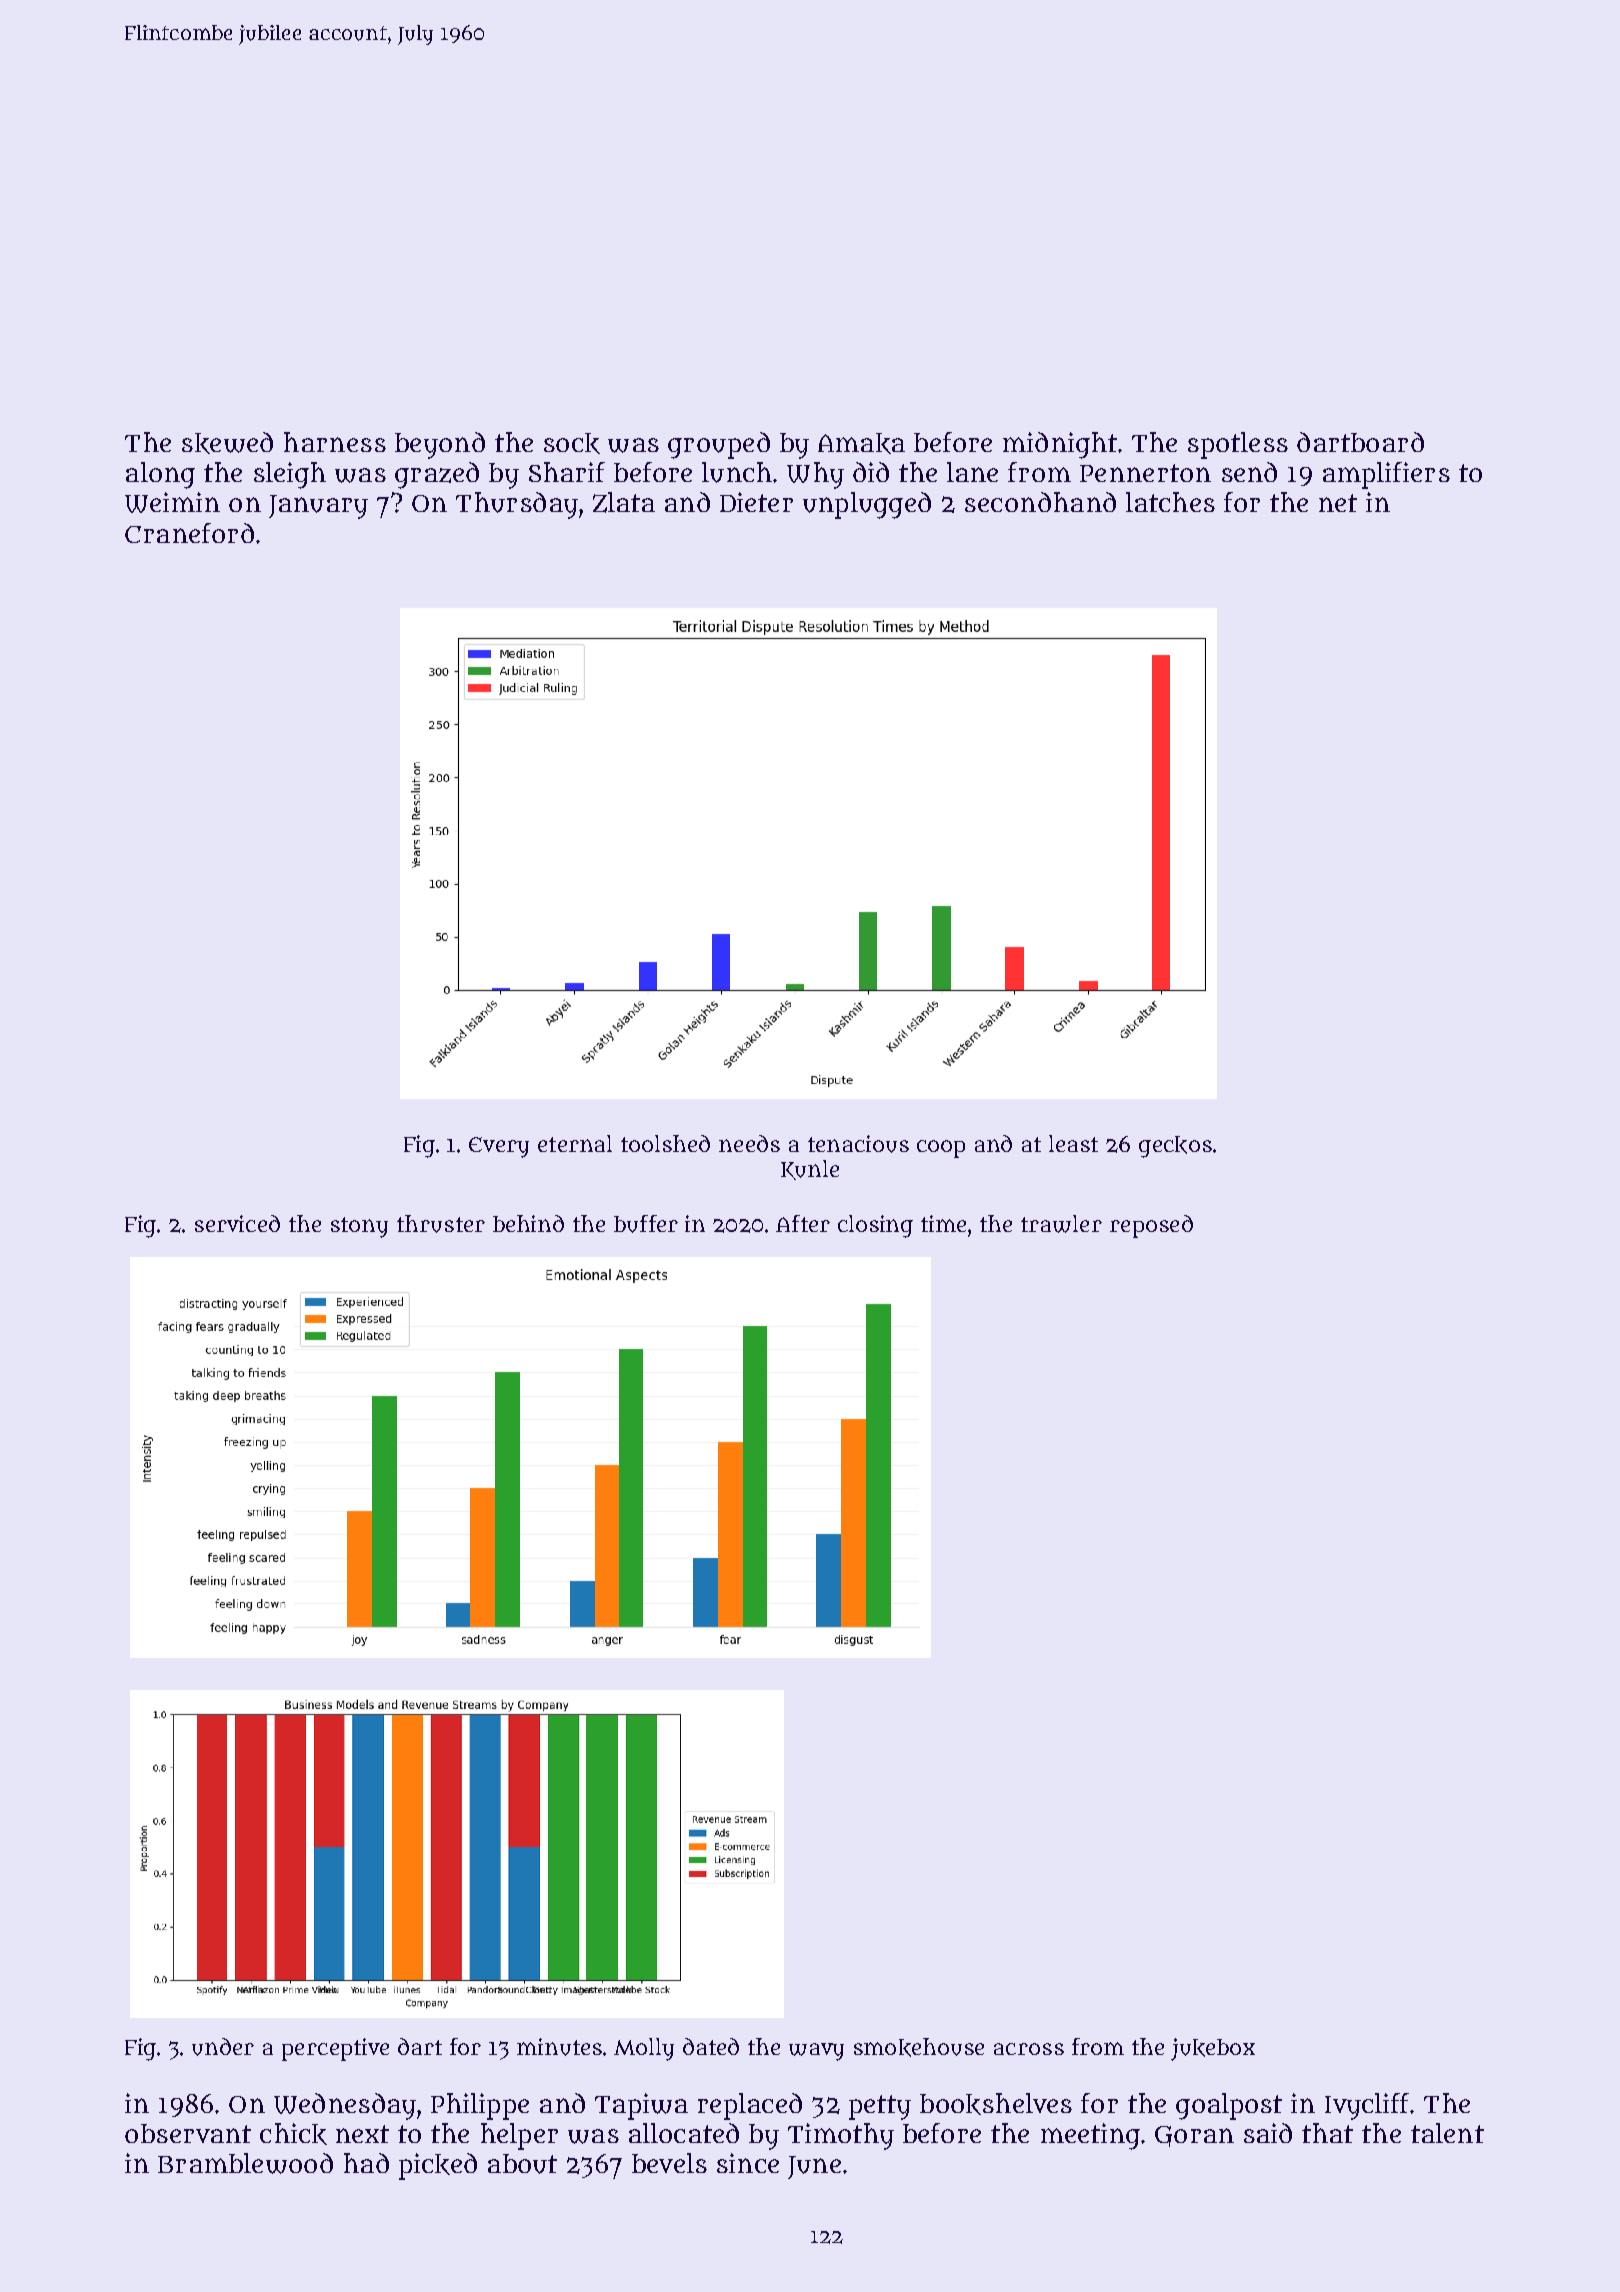 The image size is (1620, 2292). I want to click on reposed, so click(1151, 1226).
